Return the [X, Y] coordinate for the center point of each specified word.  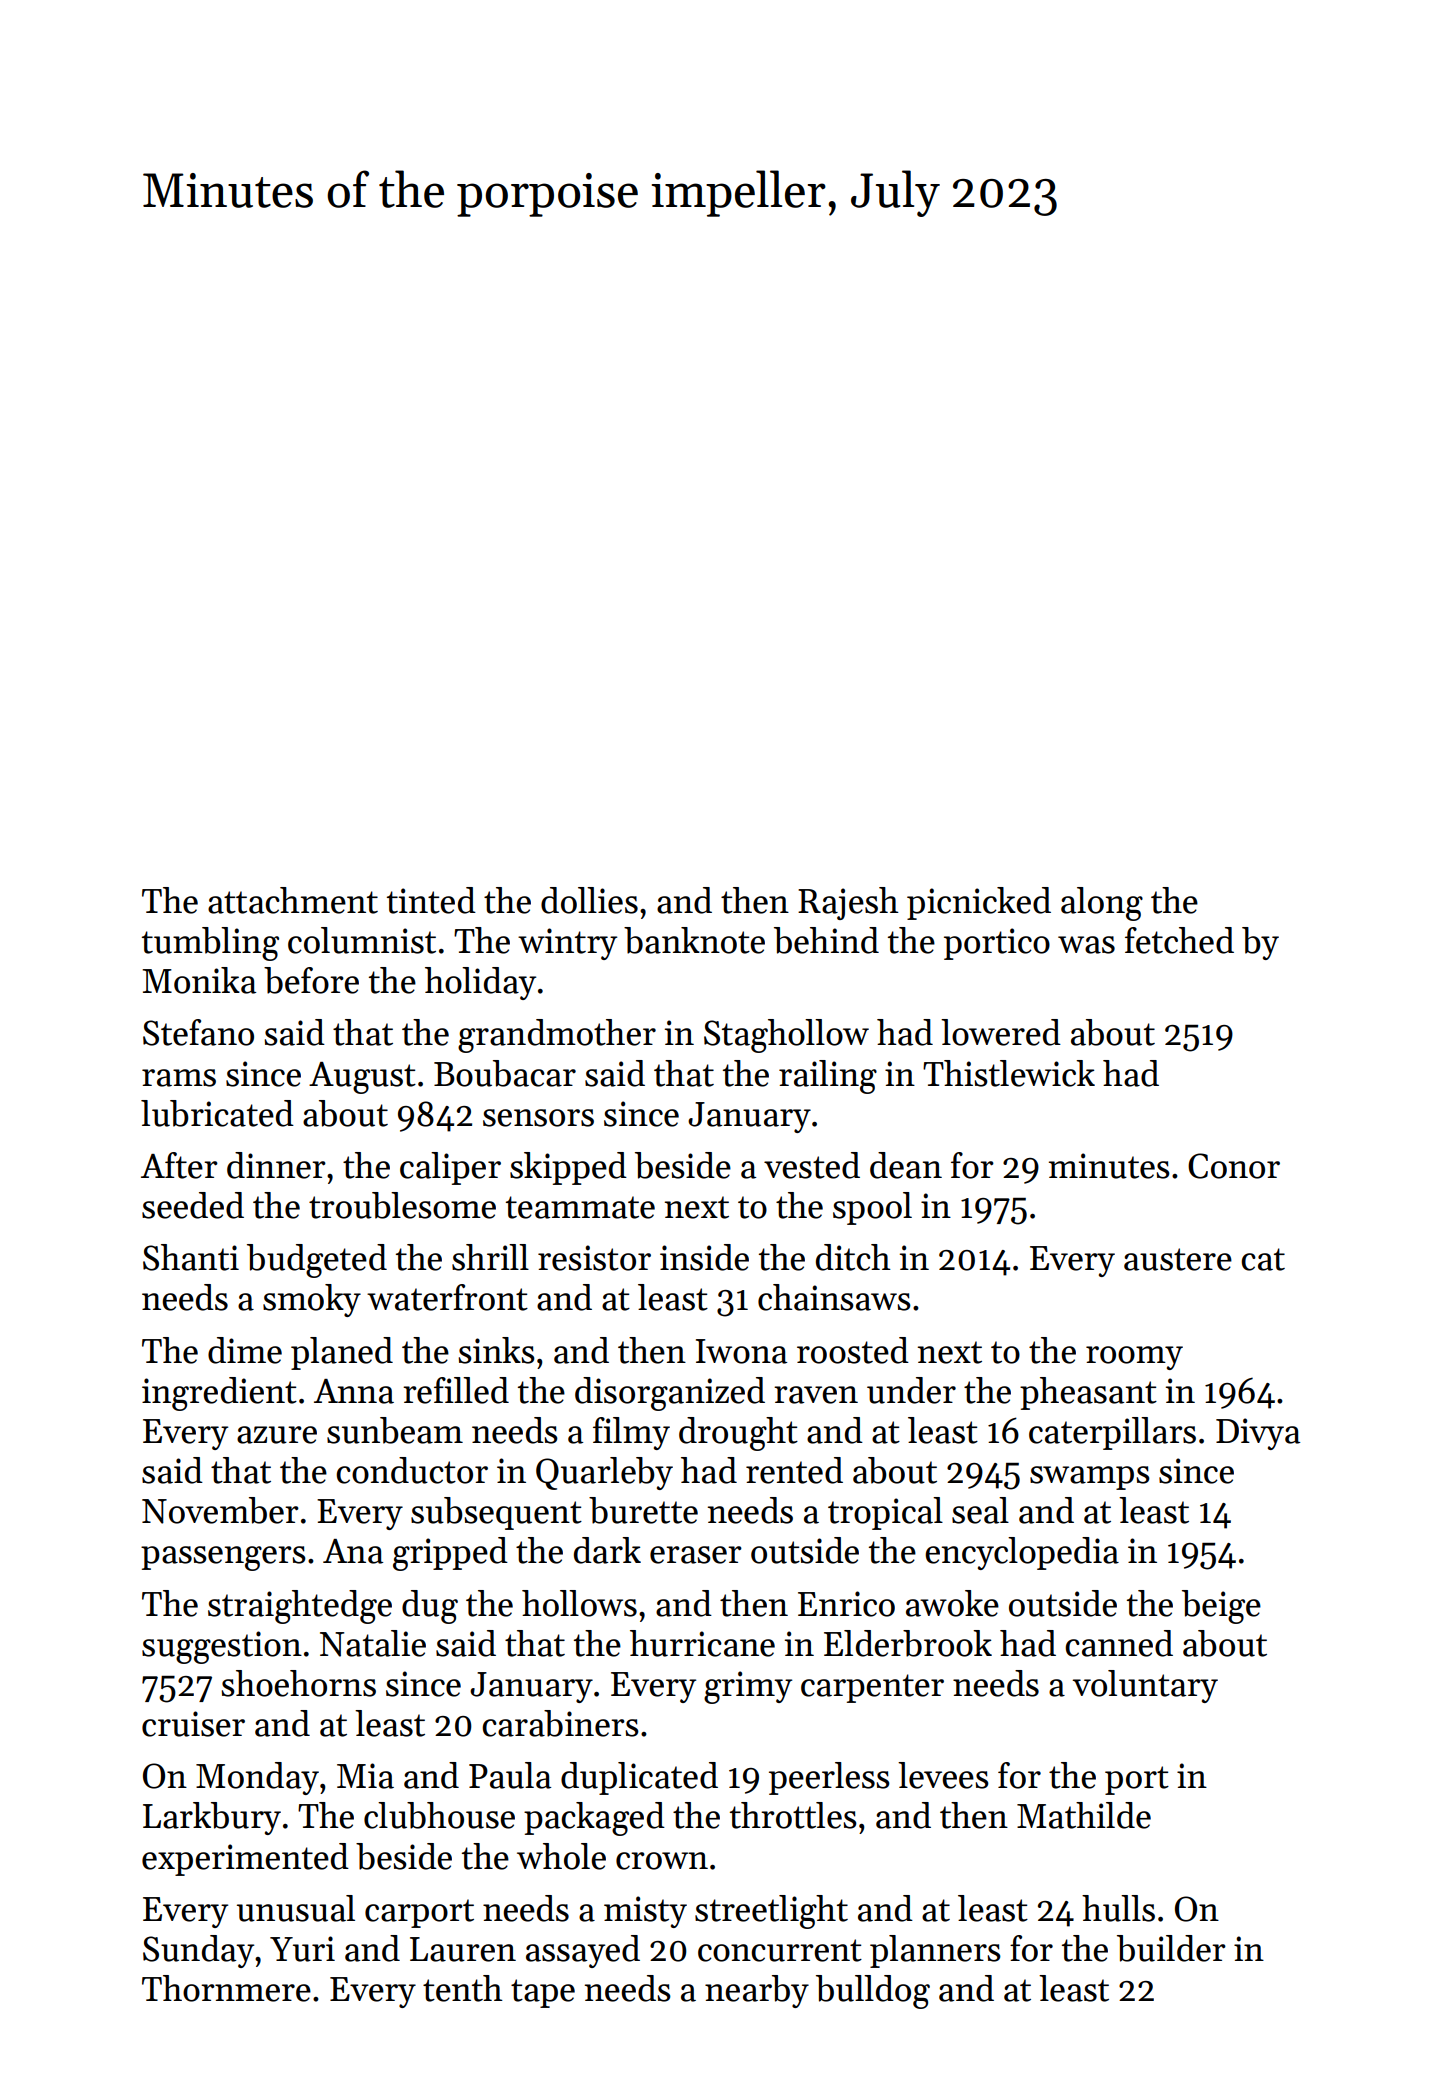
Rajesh [848, 903]
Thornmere [226, 1988]
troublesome [402, 1205]
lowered [1001, 1032]
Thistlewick [1009, 1073]
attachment [293, 900]
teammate [580, 1207]
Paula [510, 1775]
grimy [748, 1687]
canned [1119, 1643]
